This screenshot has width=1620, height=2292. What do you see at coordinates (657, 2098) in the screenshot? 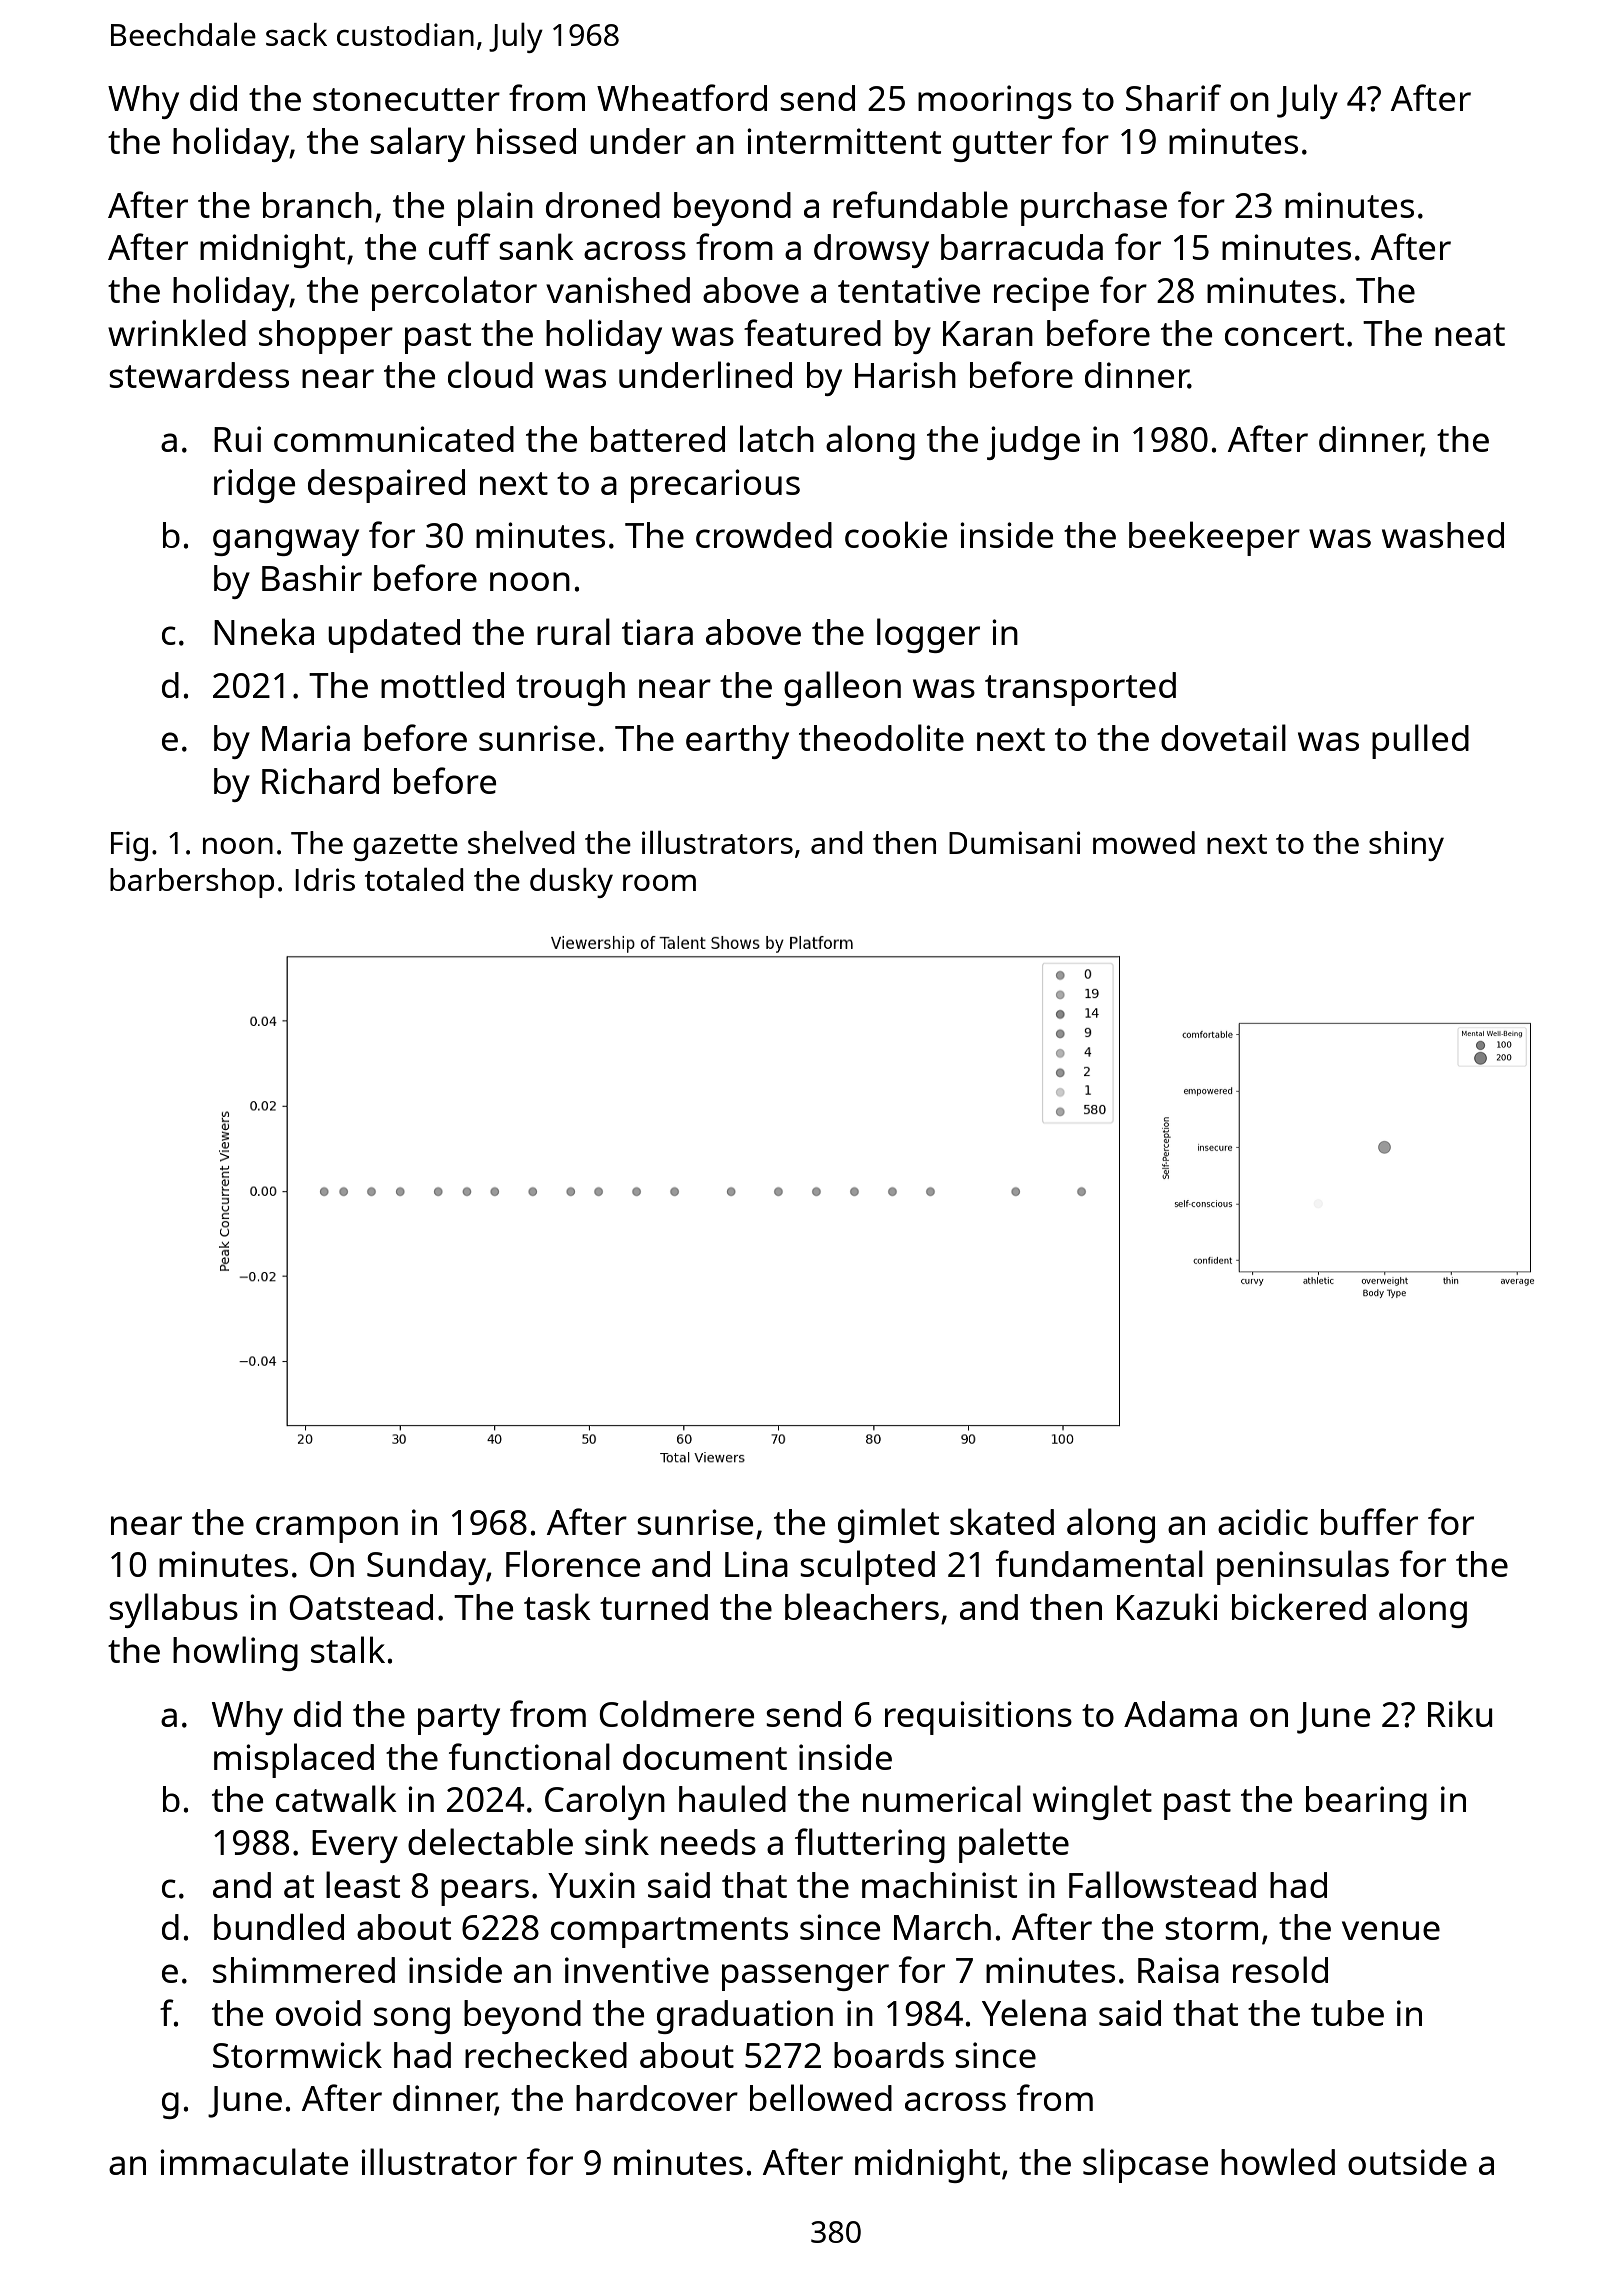
I see `hardcover` at bounding box center [657, 2098].
